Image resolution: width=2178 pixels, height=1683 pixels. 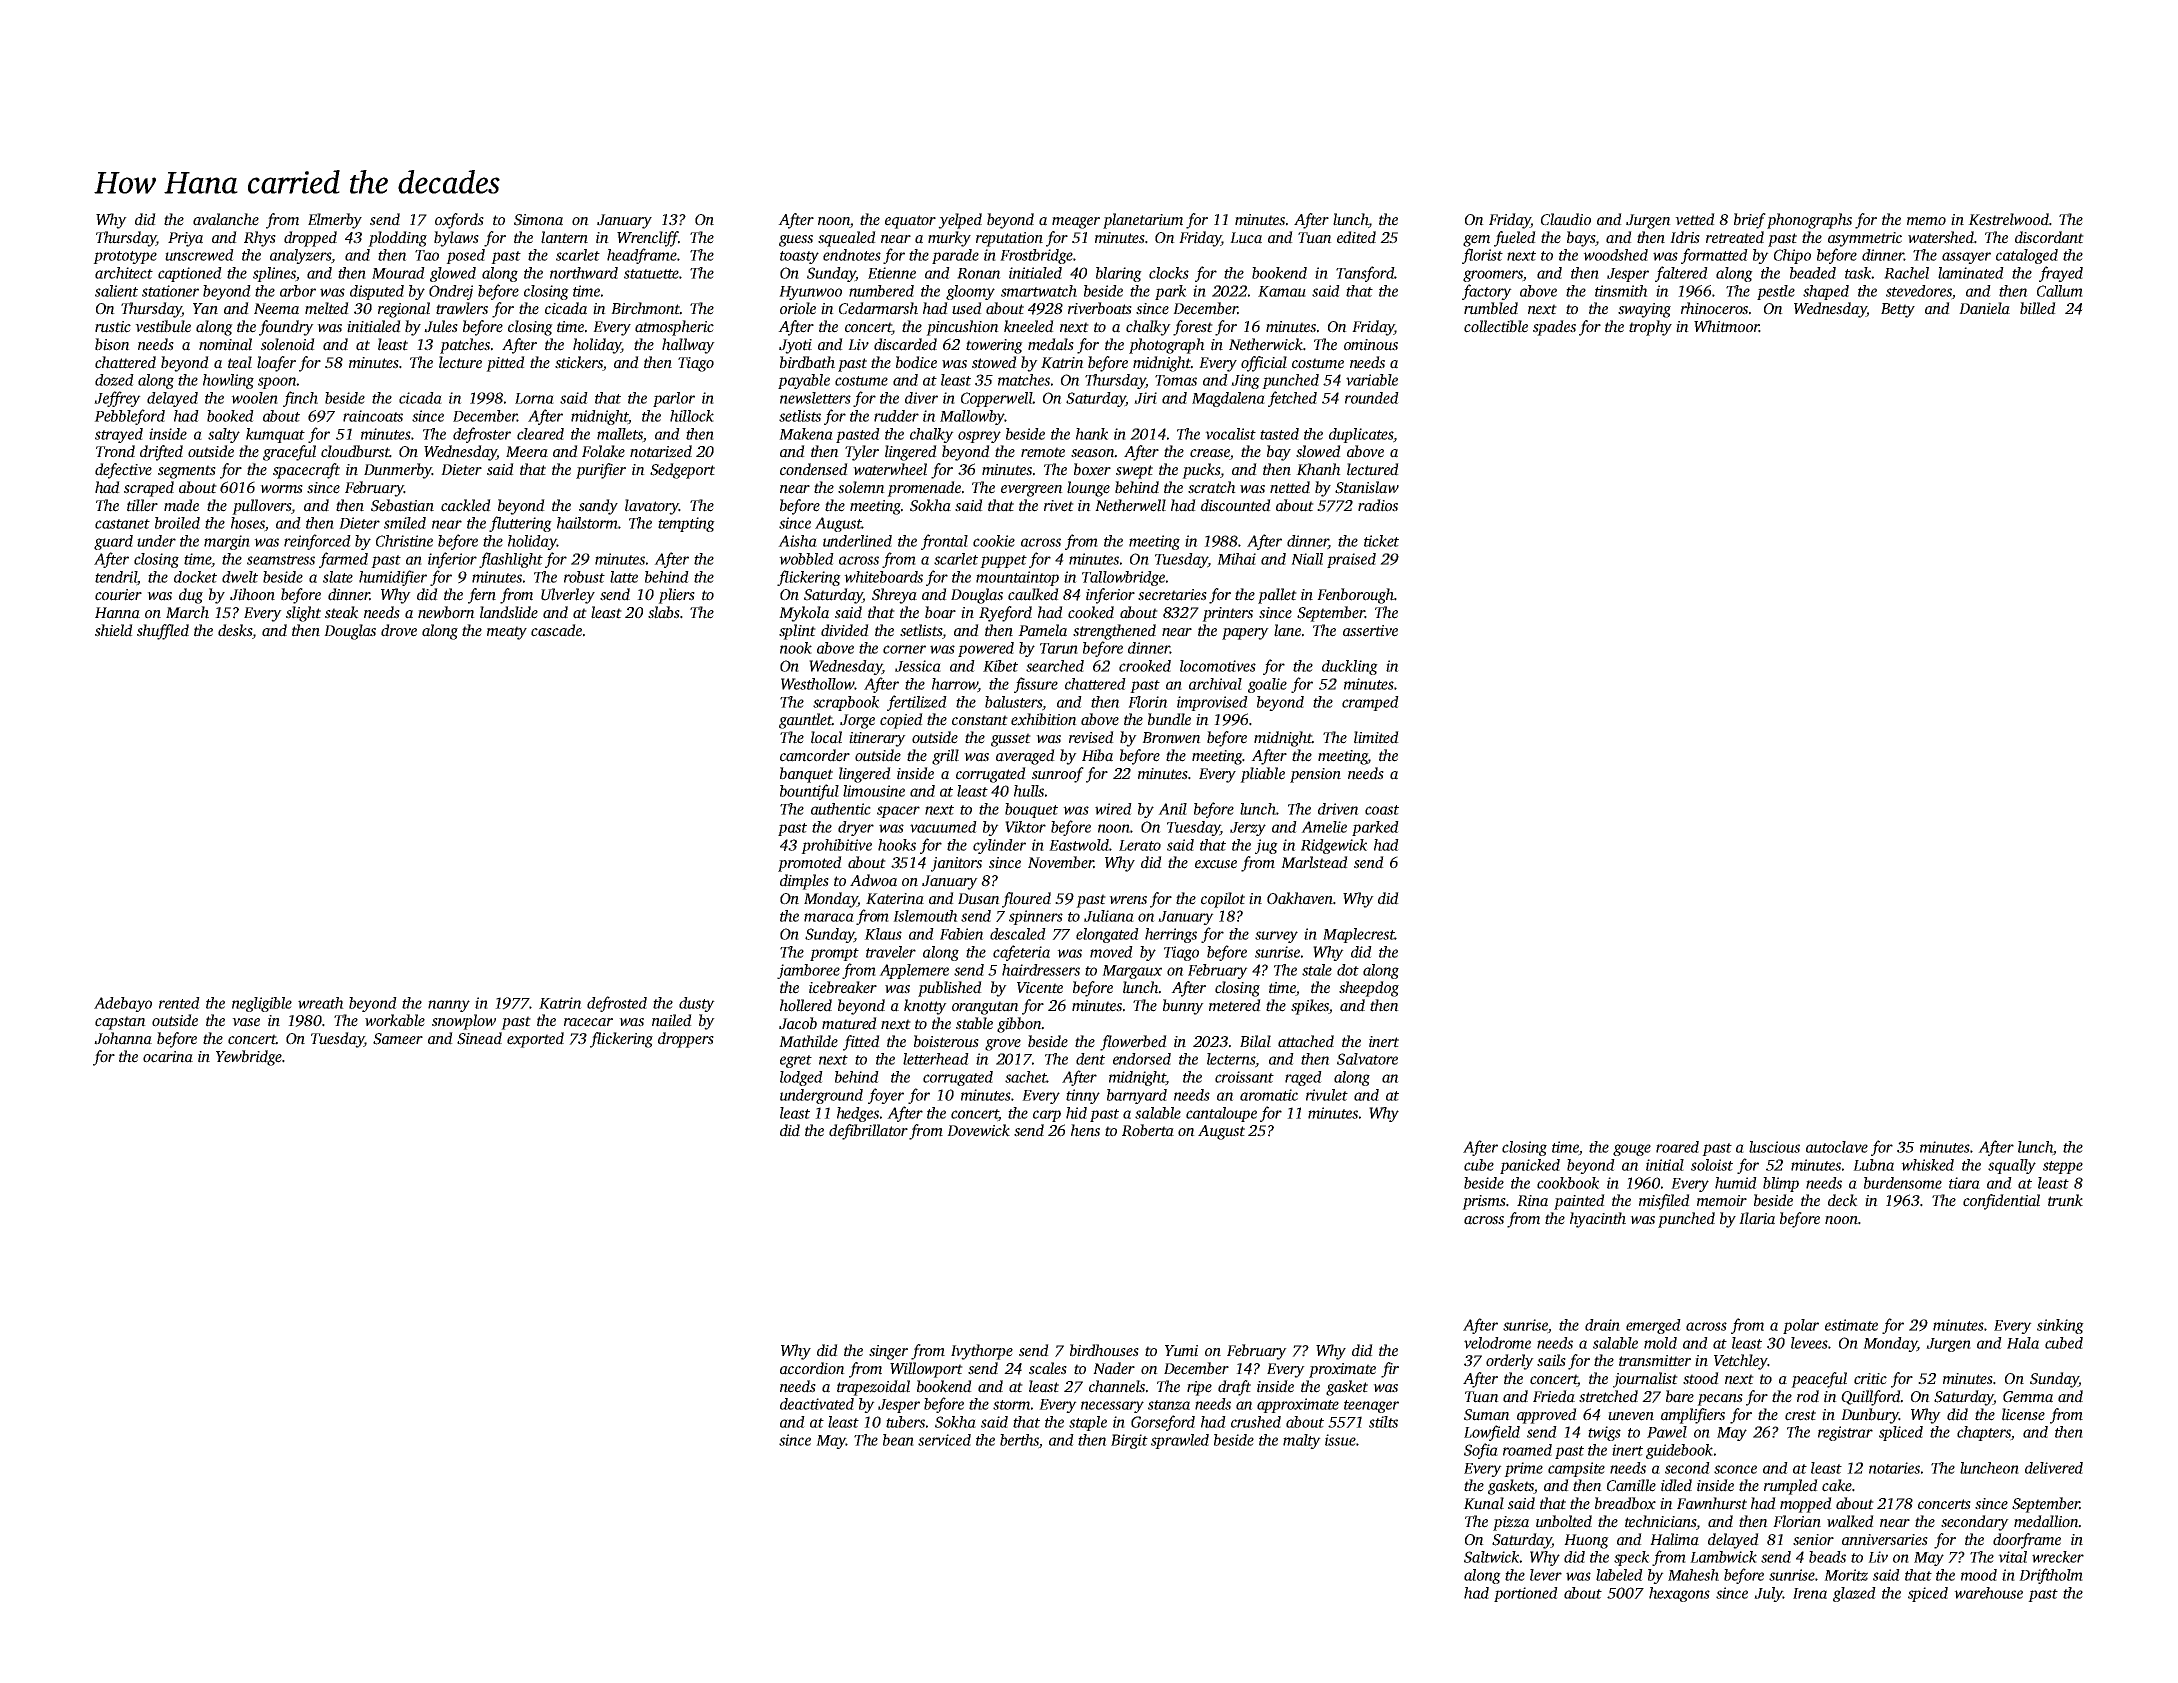 What do you see at coordinates (124, 273) in the screenshot?
I see `architect` at bounding box center [124, 273].
